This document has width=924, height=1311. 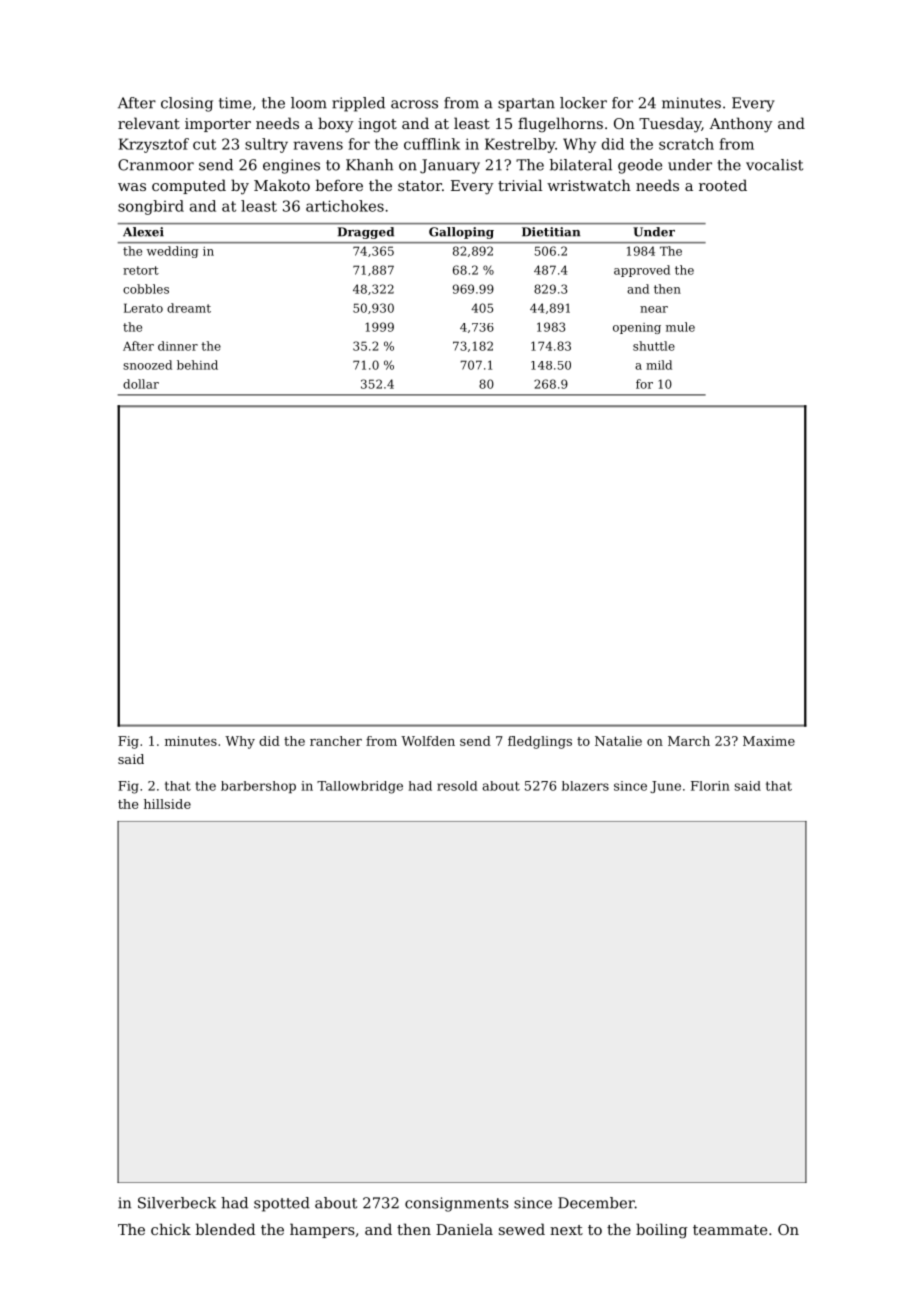 What do you see at coordinates (661, 1231) in the document?
I see `boiling` at bounding box center [661, 1231].
